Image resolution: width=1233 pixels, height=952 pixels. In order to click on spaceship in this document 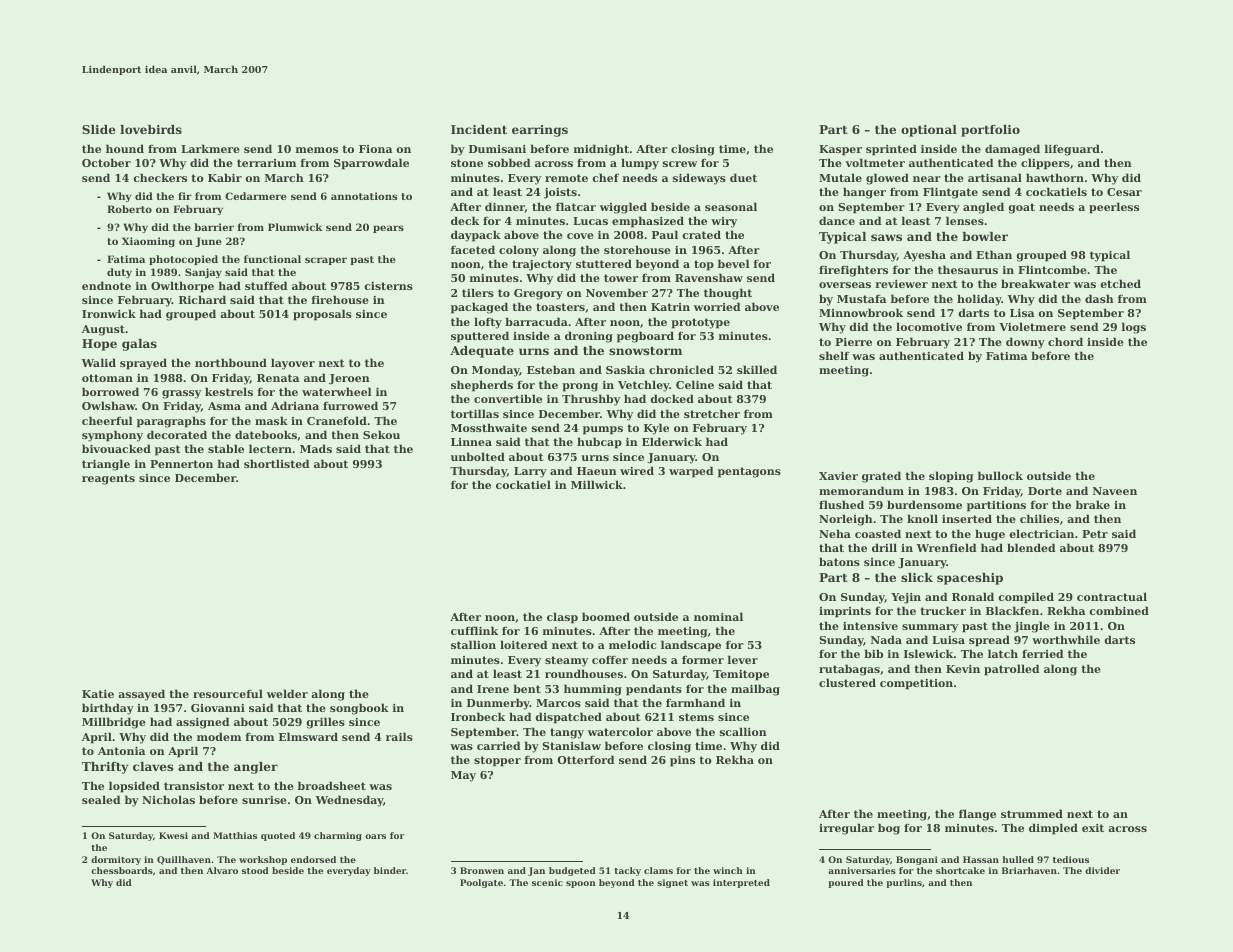, I will do `click(970, 579)`.
